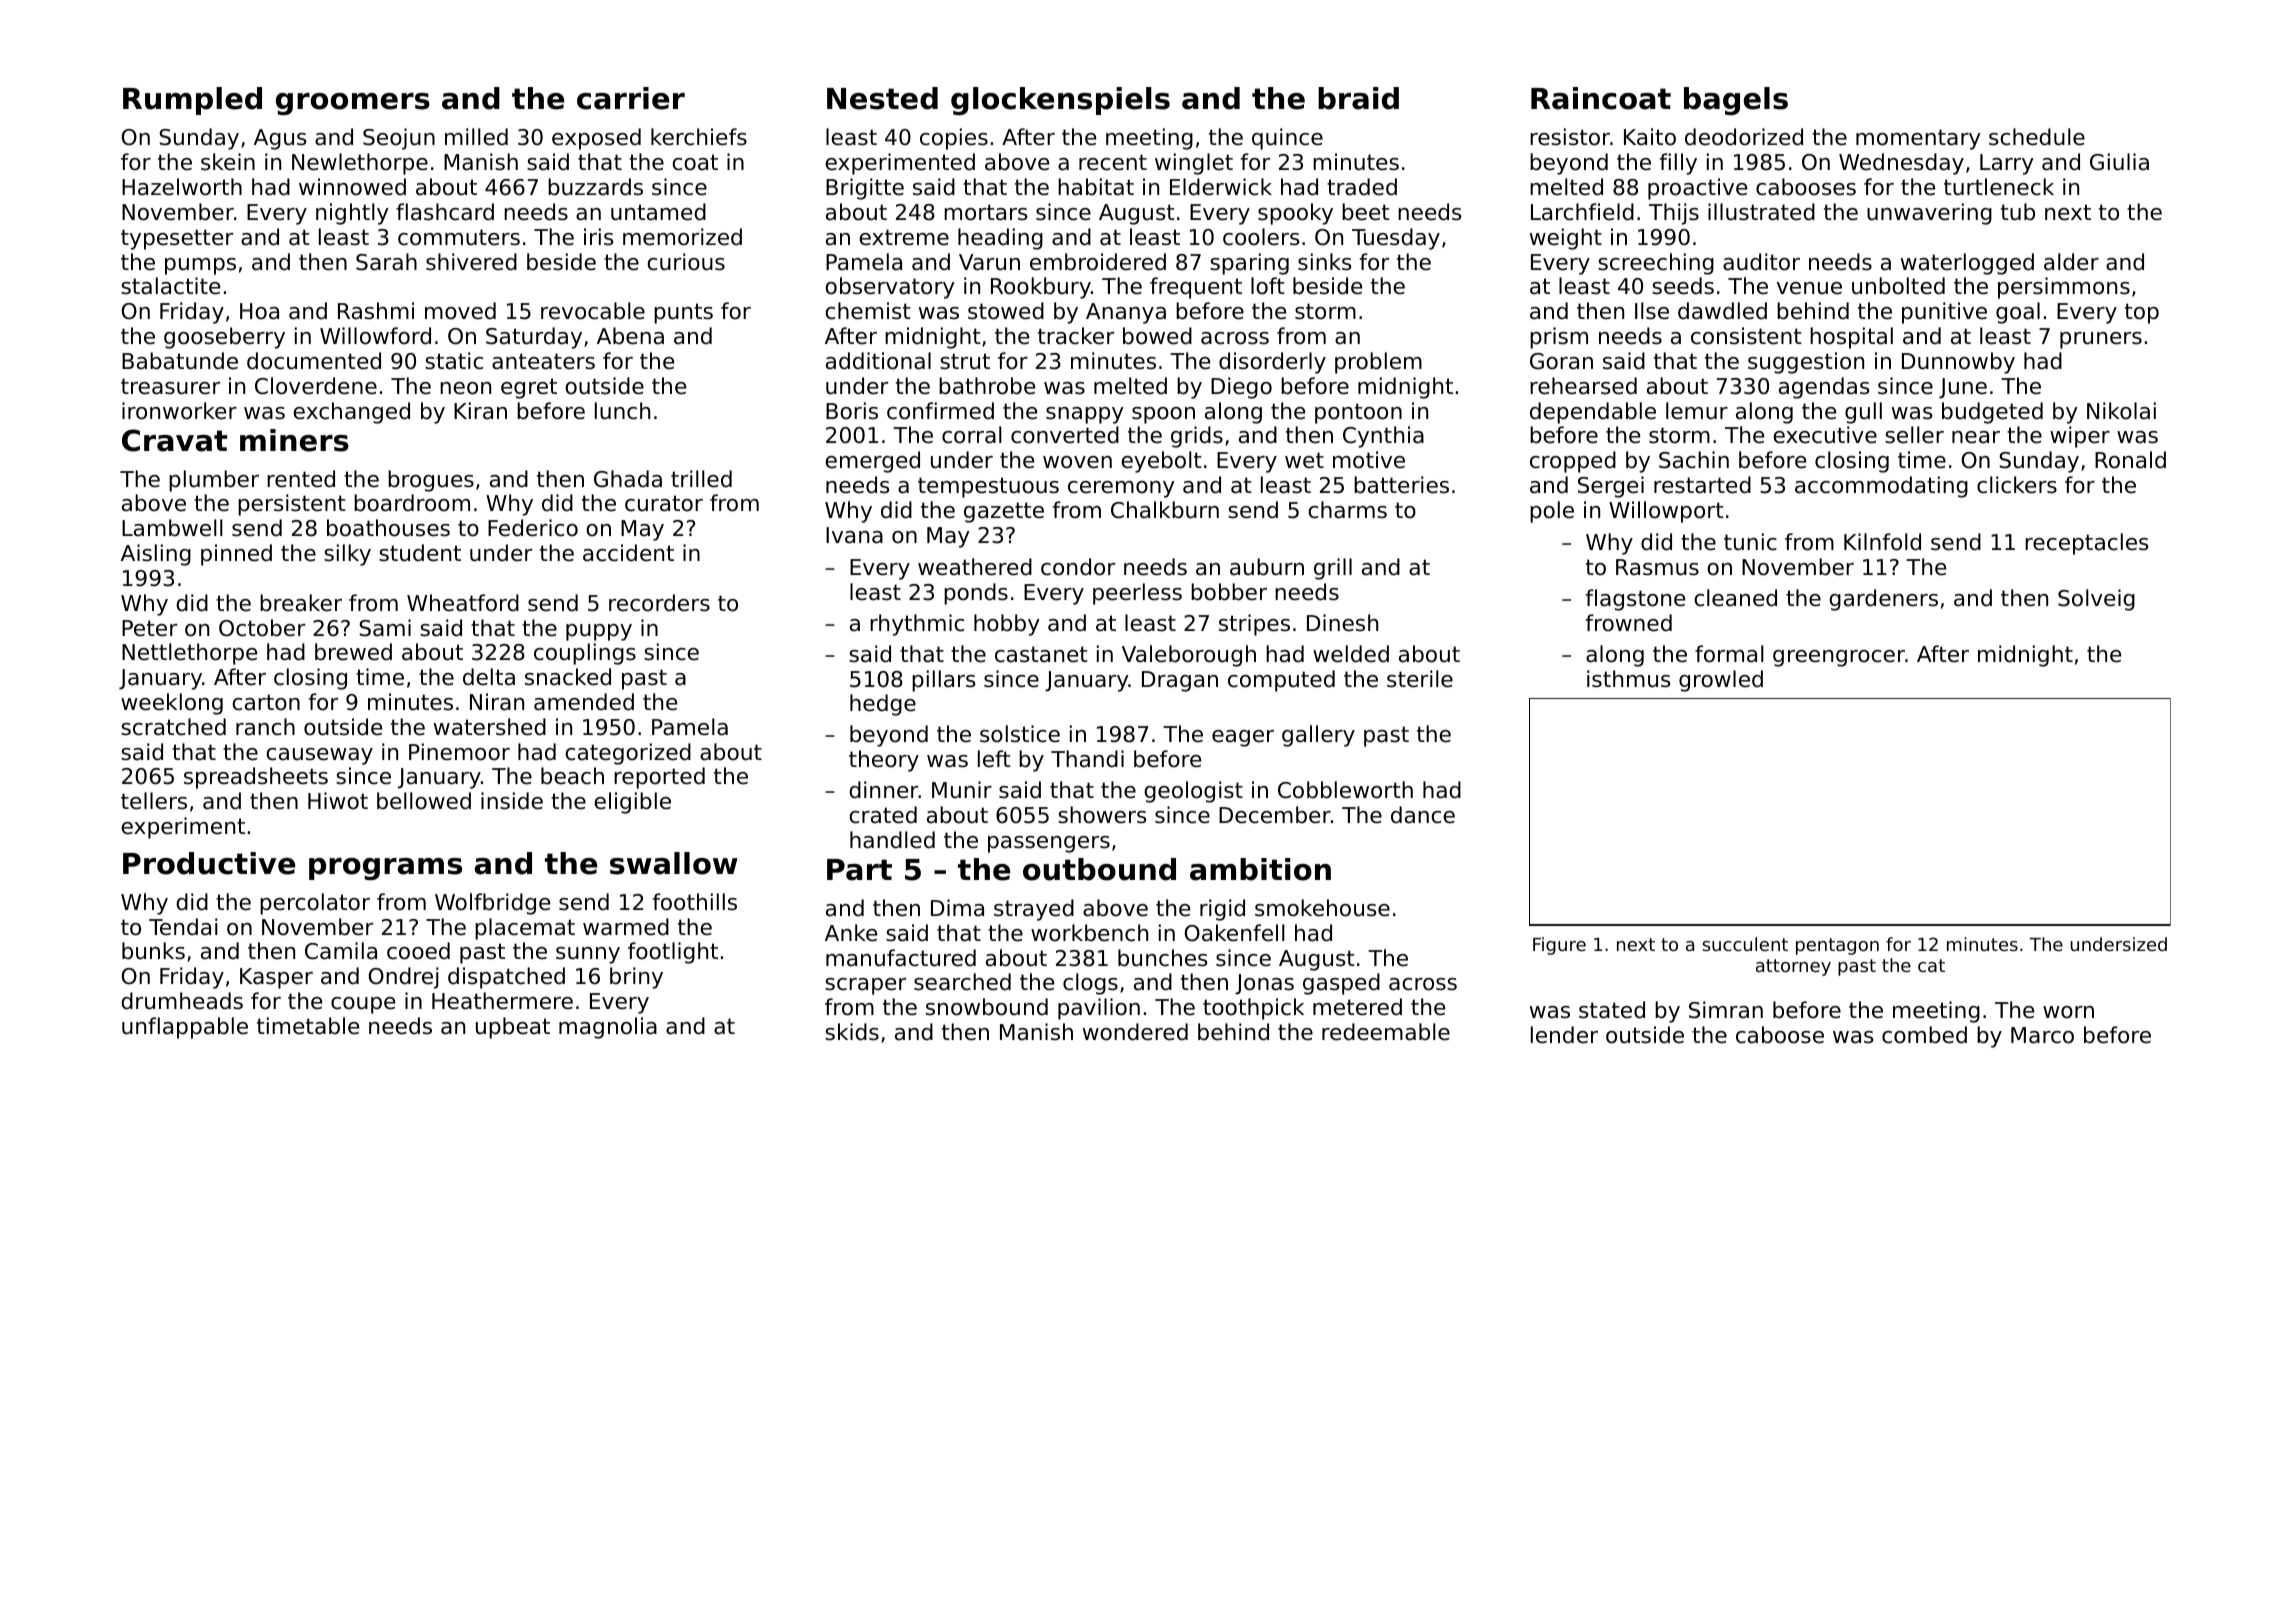 This page has width=2292, height=1620. Describe the element at coordinates (1721, 681) in the page. I see `growled` at that location.
